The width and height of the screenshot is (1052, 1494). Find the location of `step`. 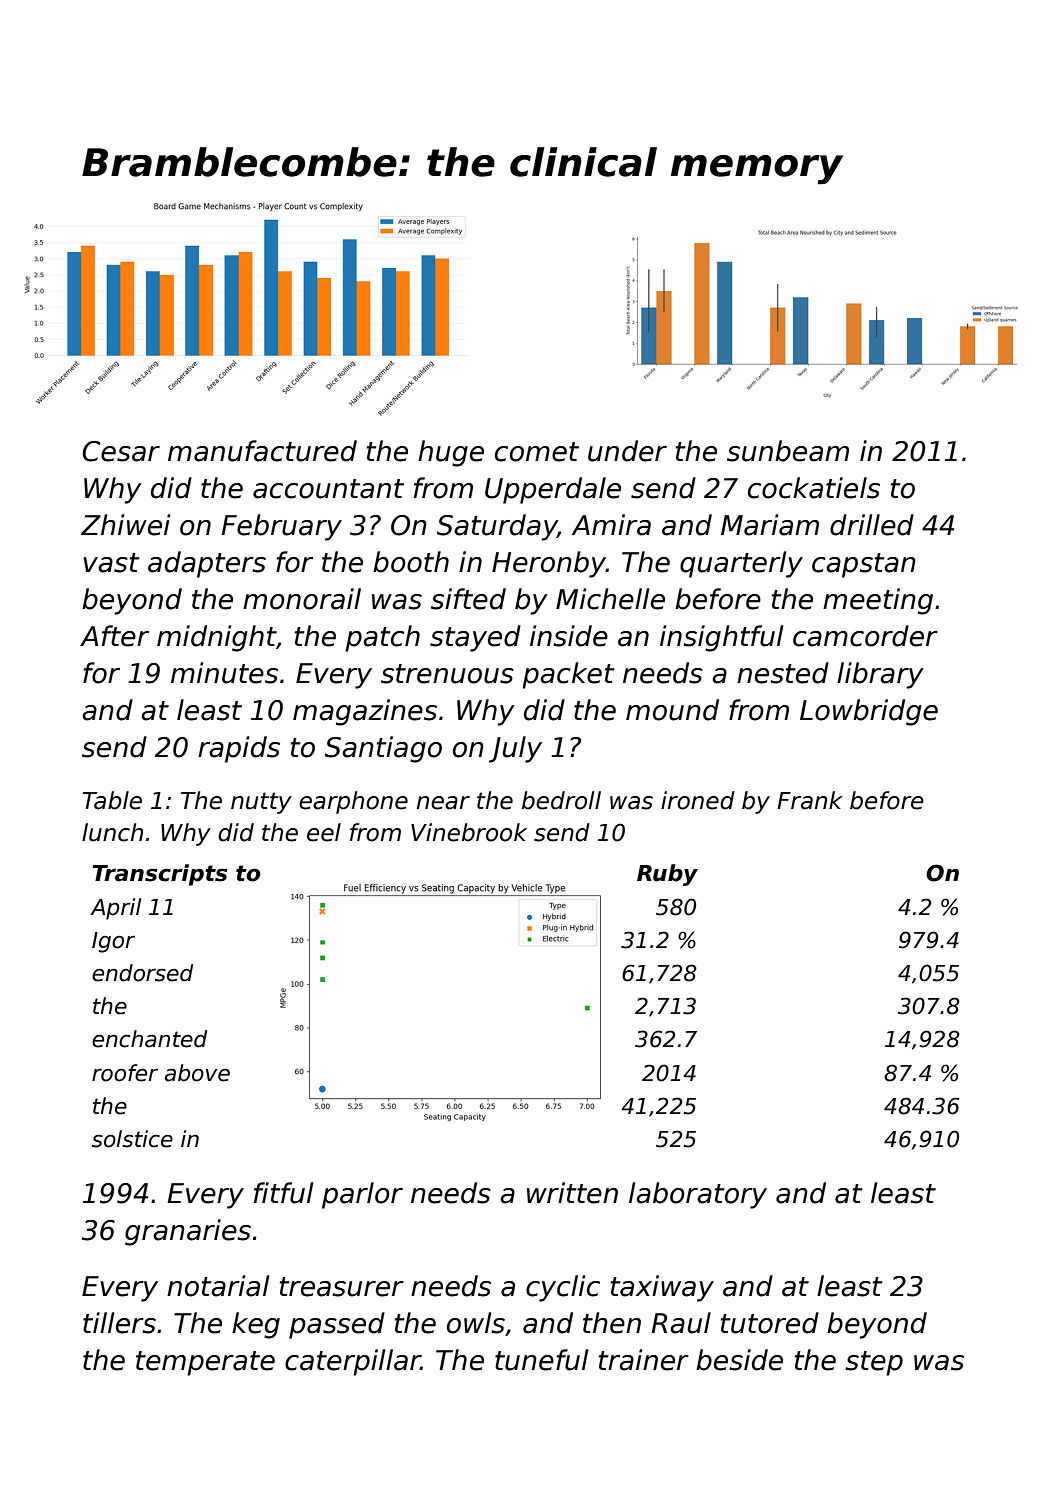

step is located at coordinates (874, 1363).
